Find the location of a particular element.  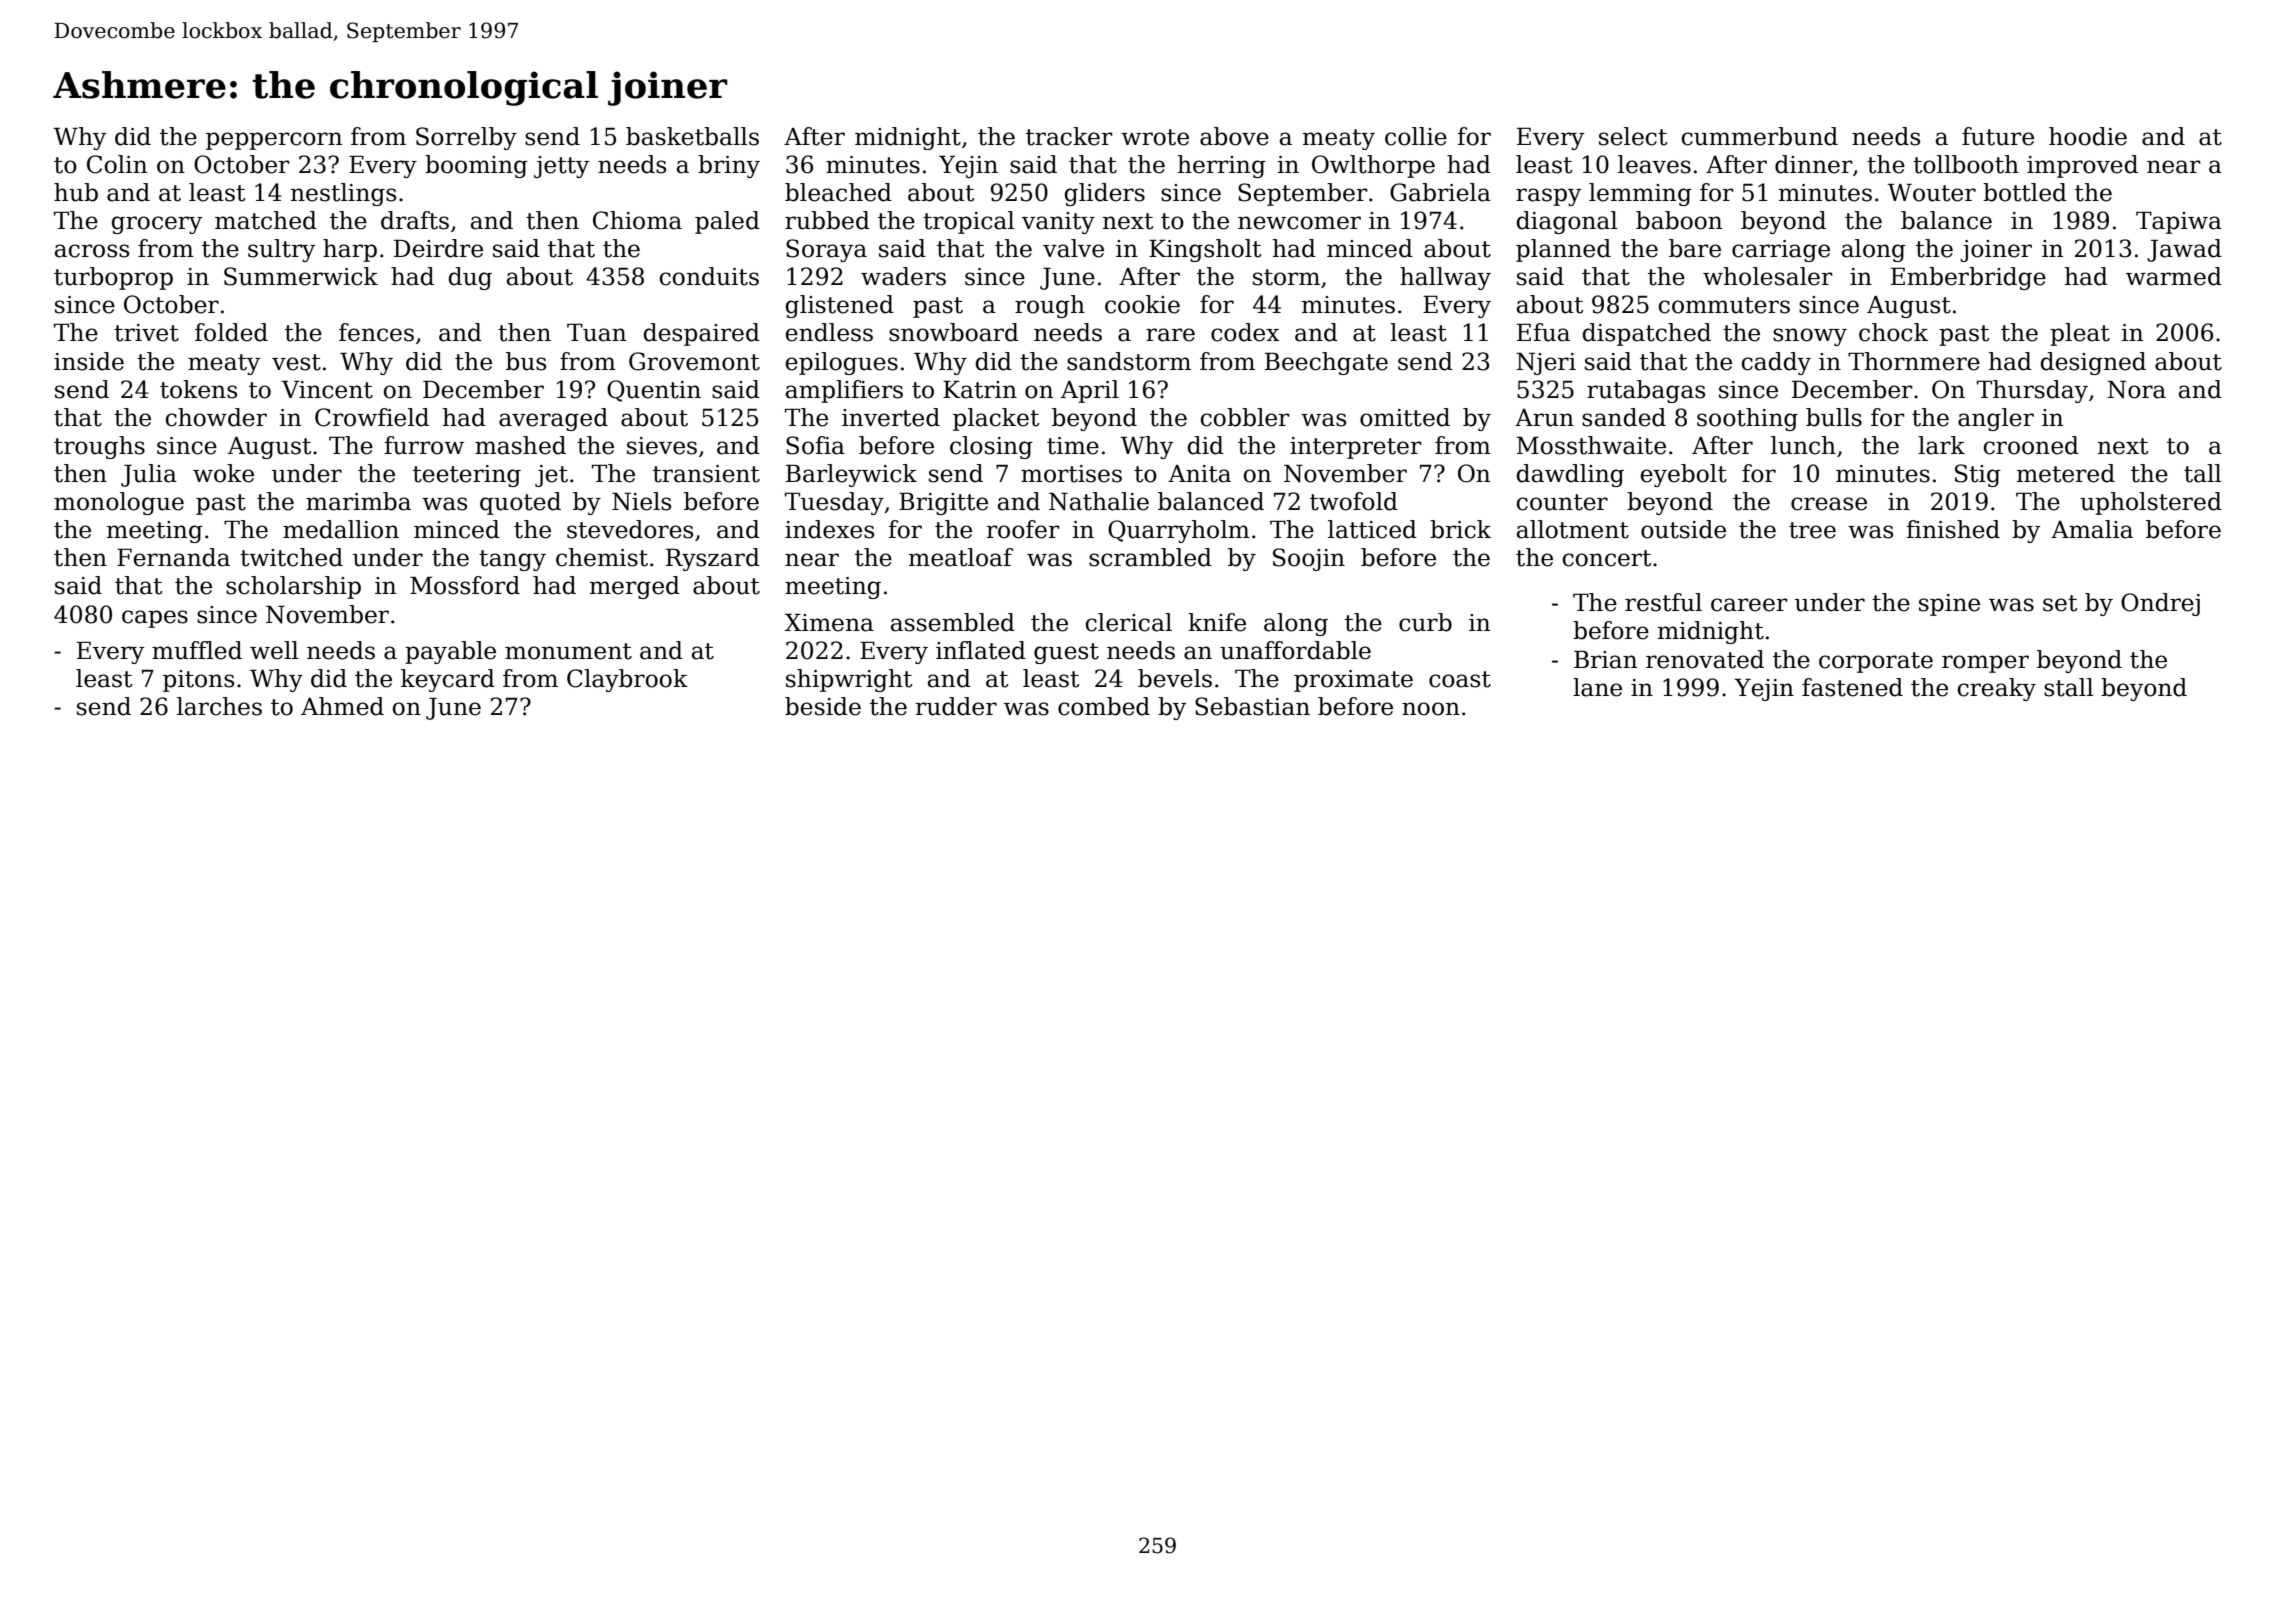

Brigitte is located at coordinates (943, 504).
